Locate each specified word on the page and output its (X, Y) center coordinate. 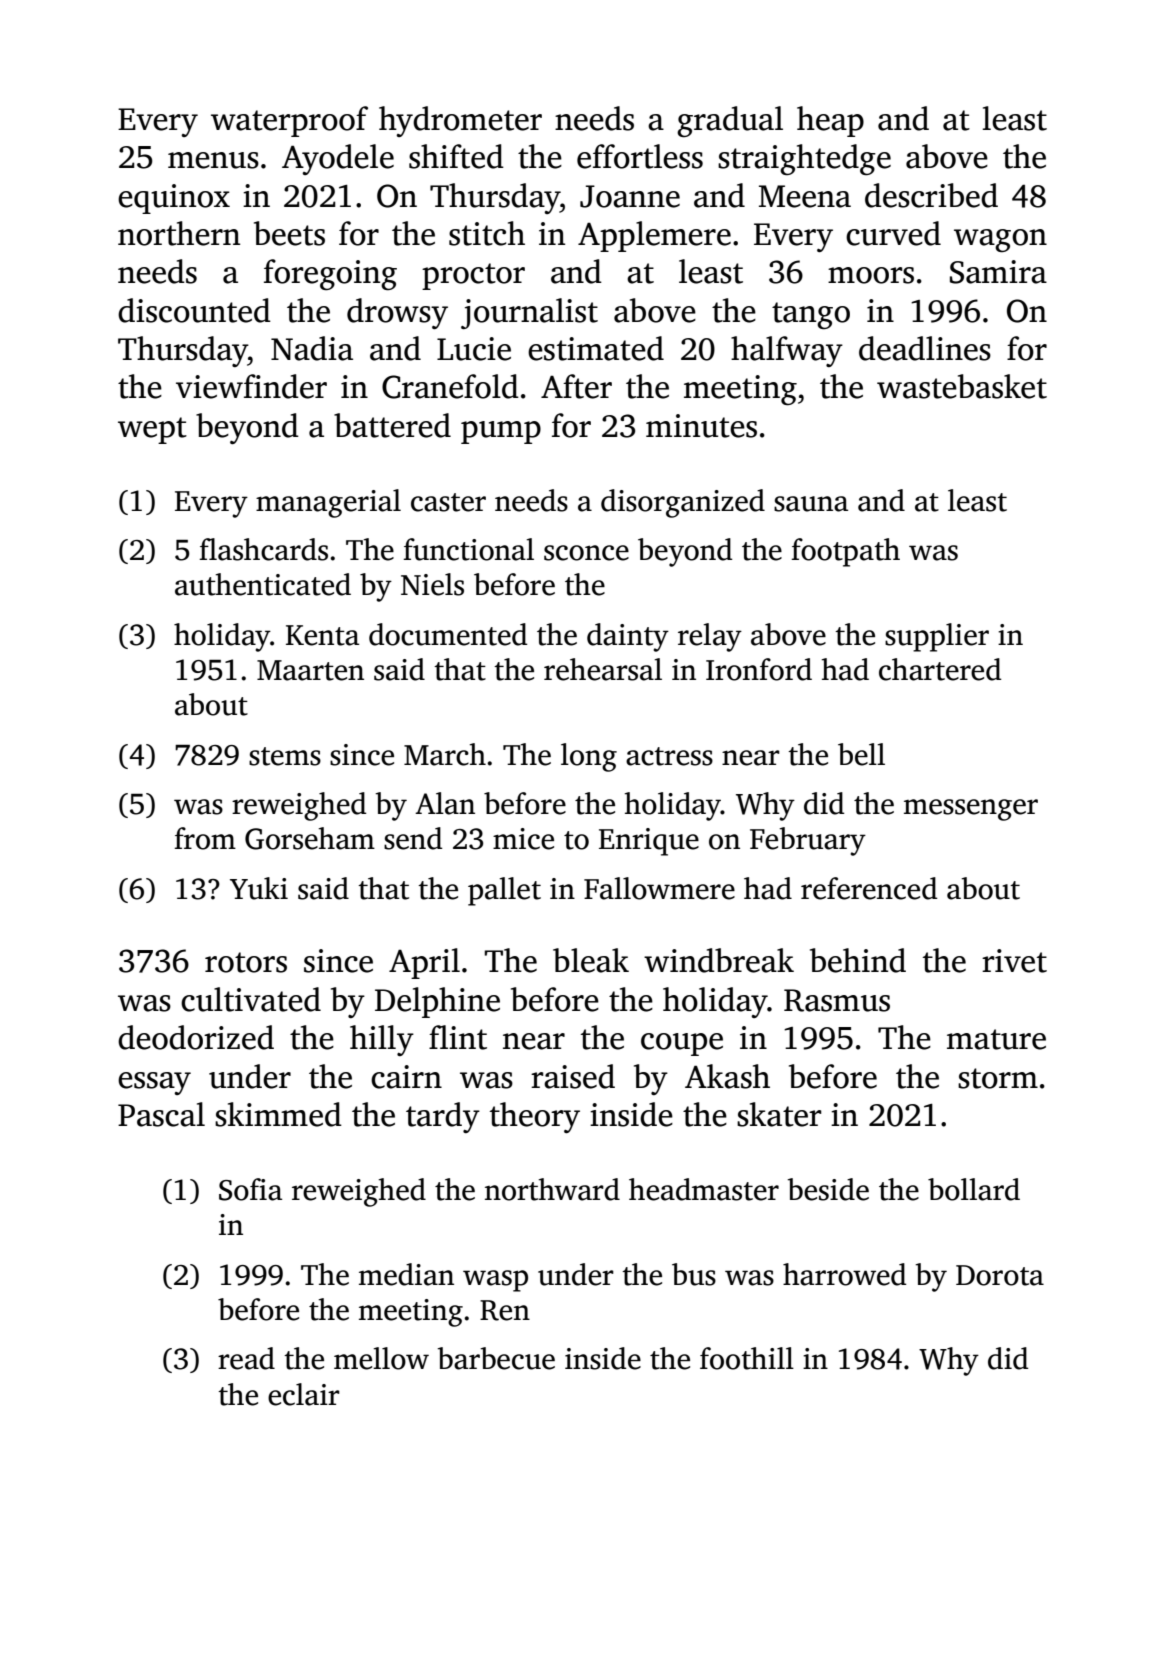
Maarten (310, 670)
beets (289, 233)
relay (710, 637)
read (246, 1358)
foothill (747, 1358)
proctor (473, 276)
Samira (998, 272)
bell (861, 754)
